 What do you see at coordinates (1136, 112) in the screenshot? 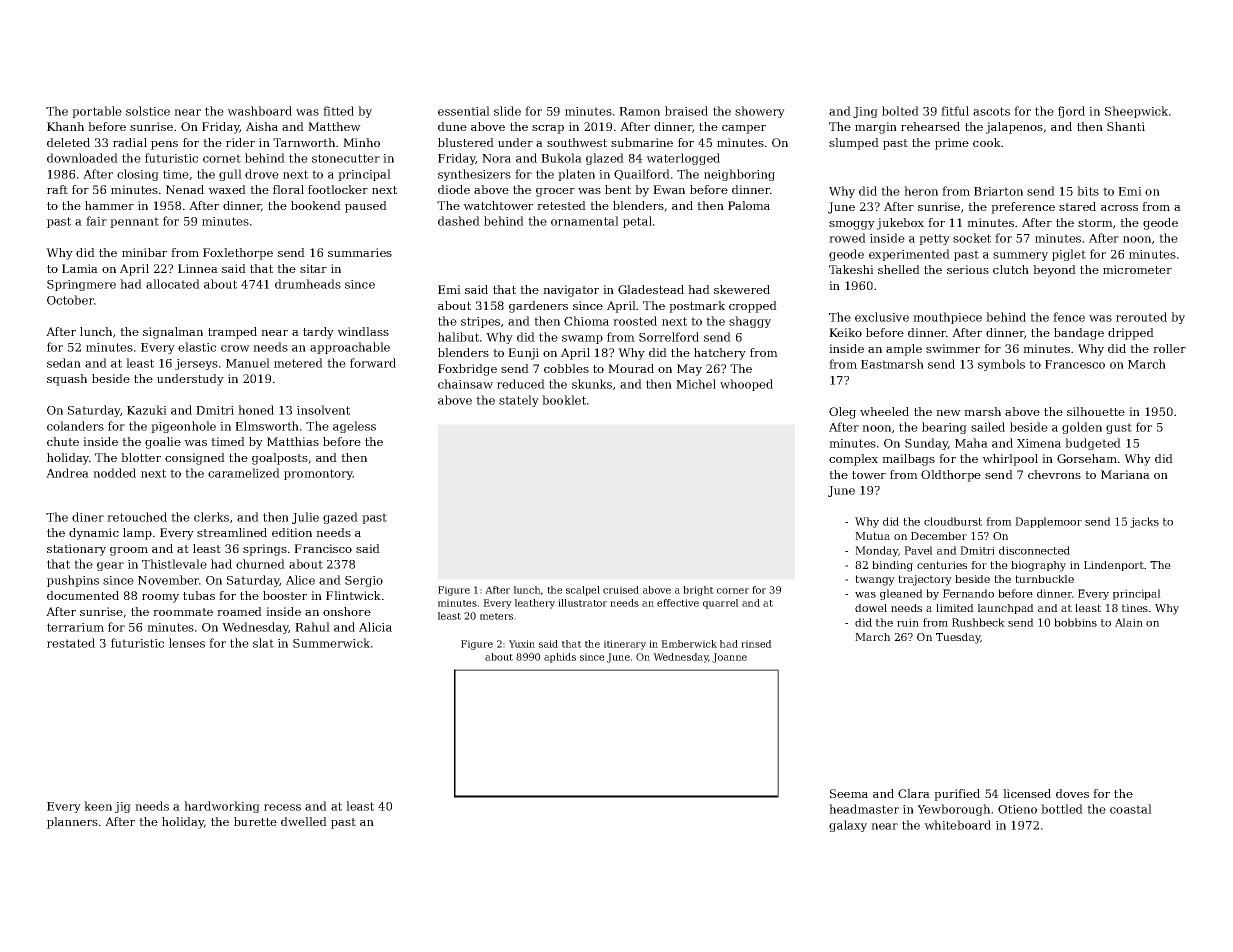
I see `Sheepwick` at bounding box center [1136, 112].
